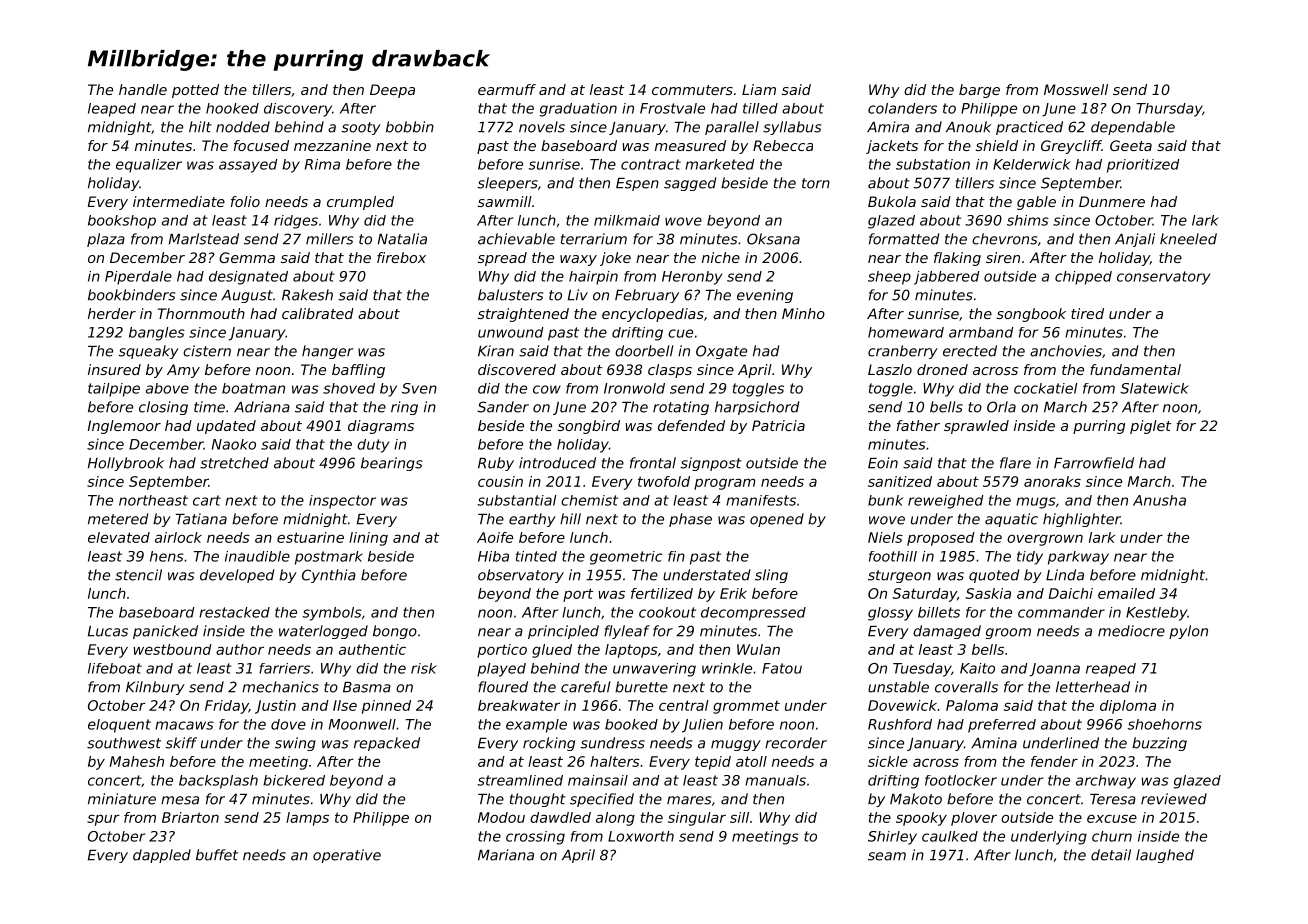 The height and width of the screenshot is (924, 1308). What do you see at coordinates (721, 352) in the screenshot?
I see `Oxgate` at bounding box center [721, 352].
